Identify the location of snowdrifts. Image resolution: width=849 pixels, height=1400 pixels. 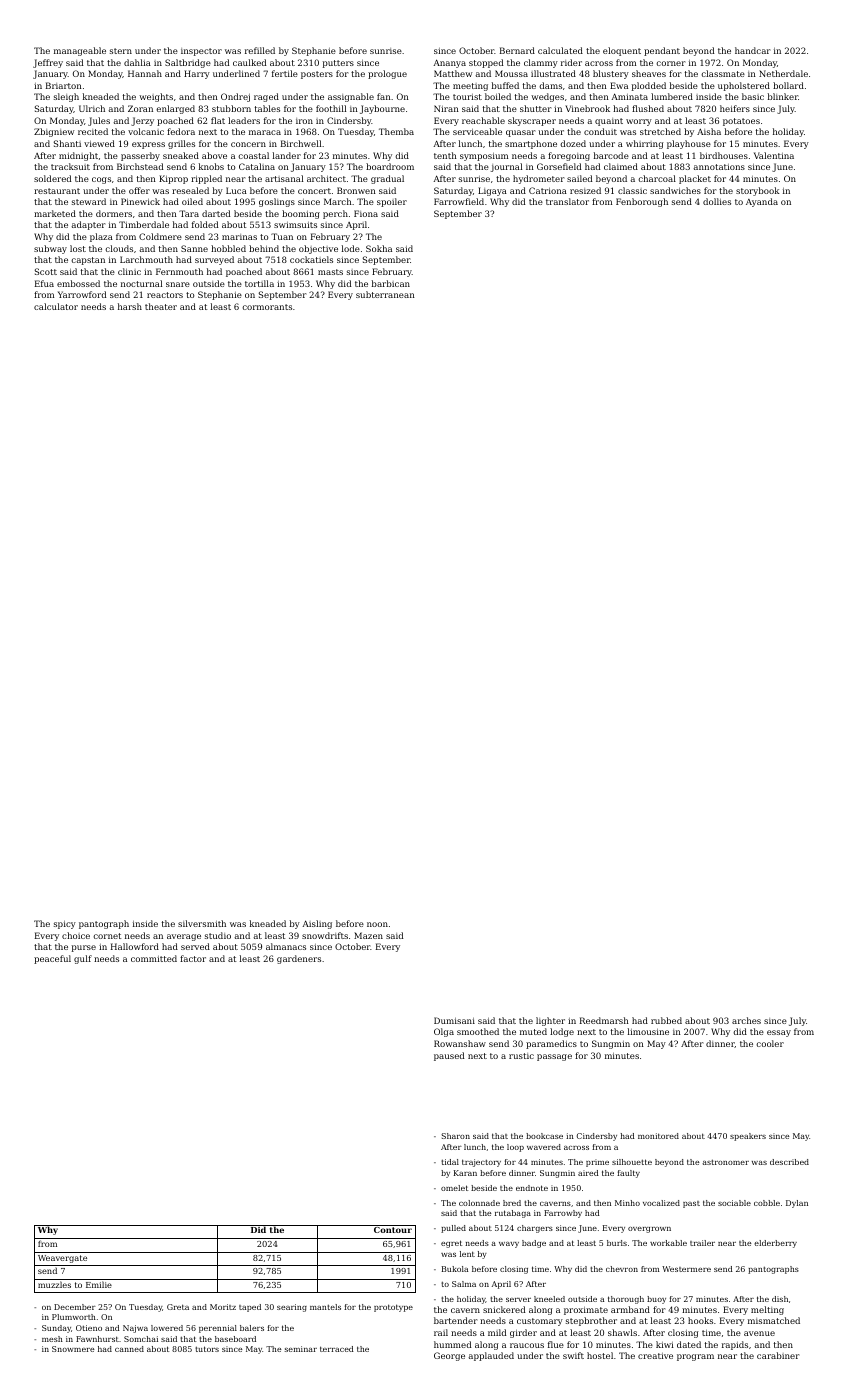
(325, 935).
